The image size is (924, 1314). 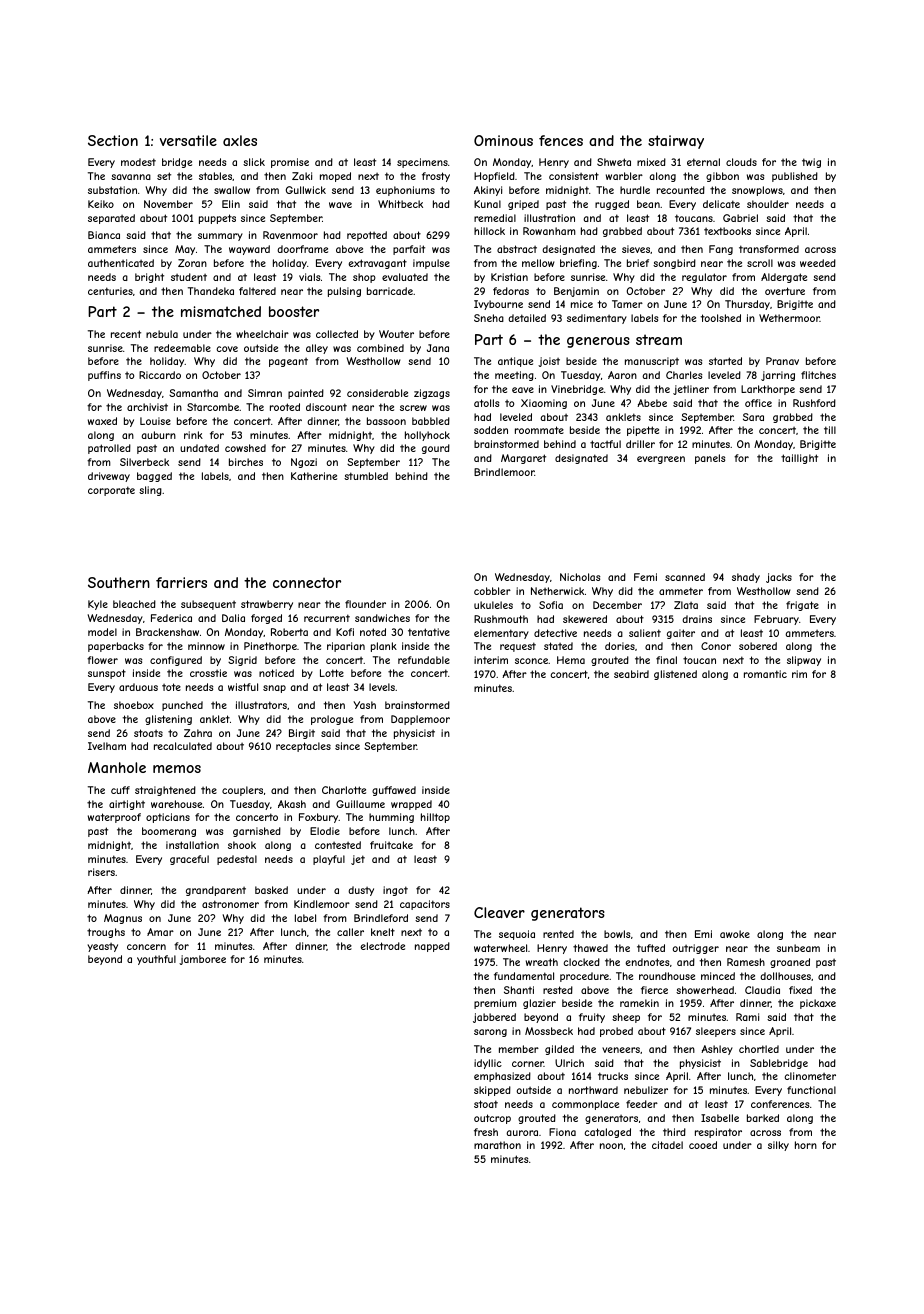 I want to click on fresh, so click(x=486, y=1132).
